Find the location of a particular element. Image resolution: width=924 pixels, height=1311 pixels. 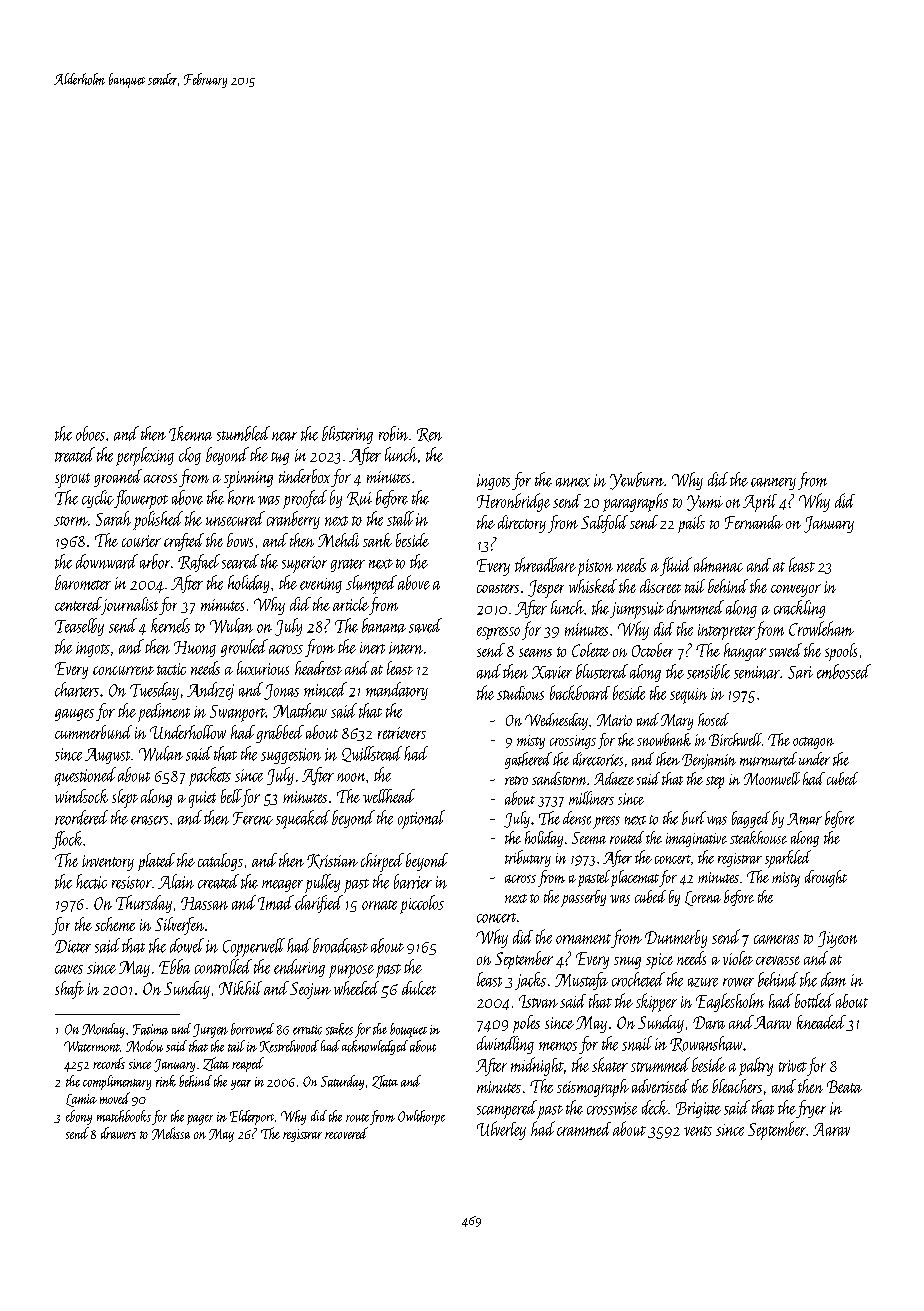

robin is located at coordinates (393, 433).
